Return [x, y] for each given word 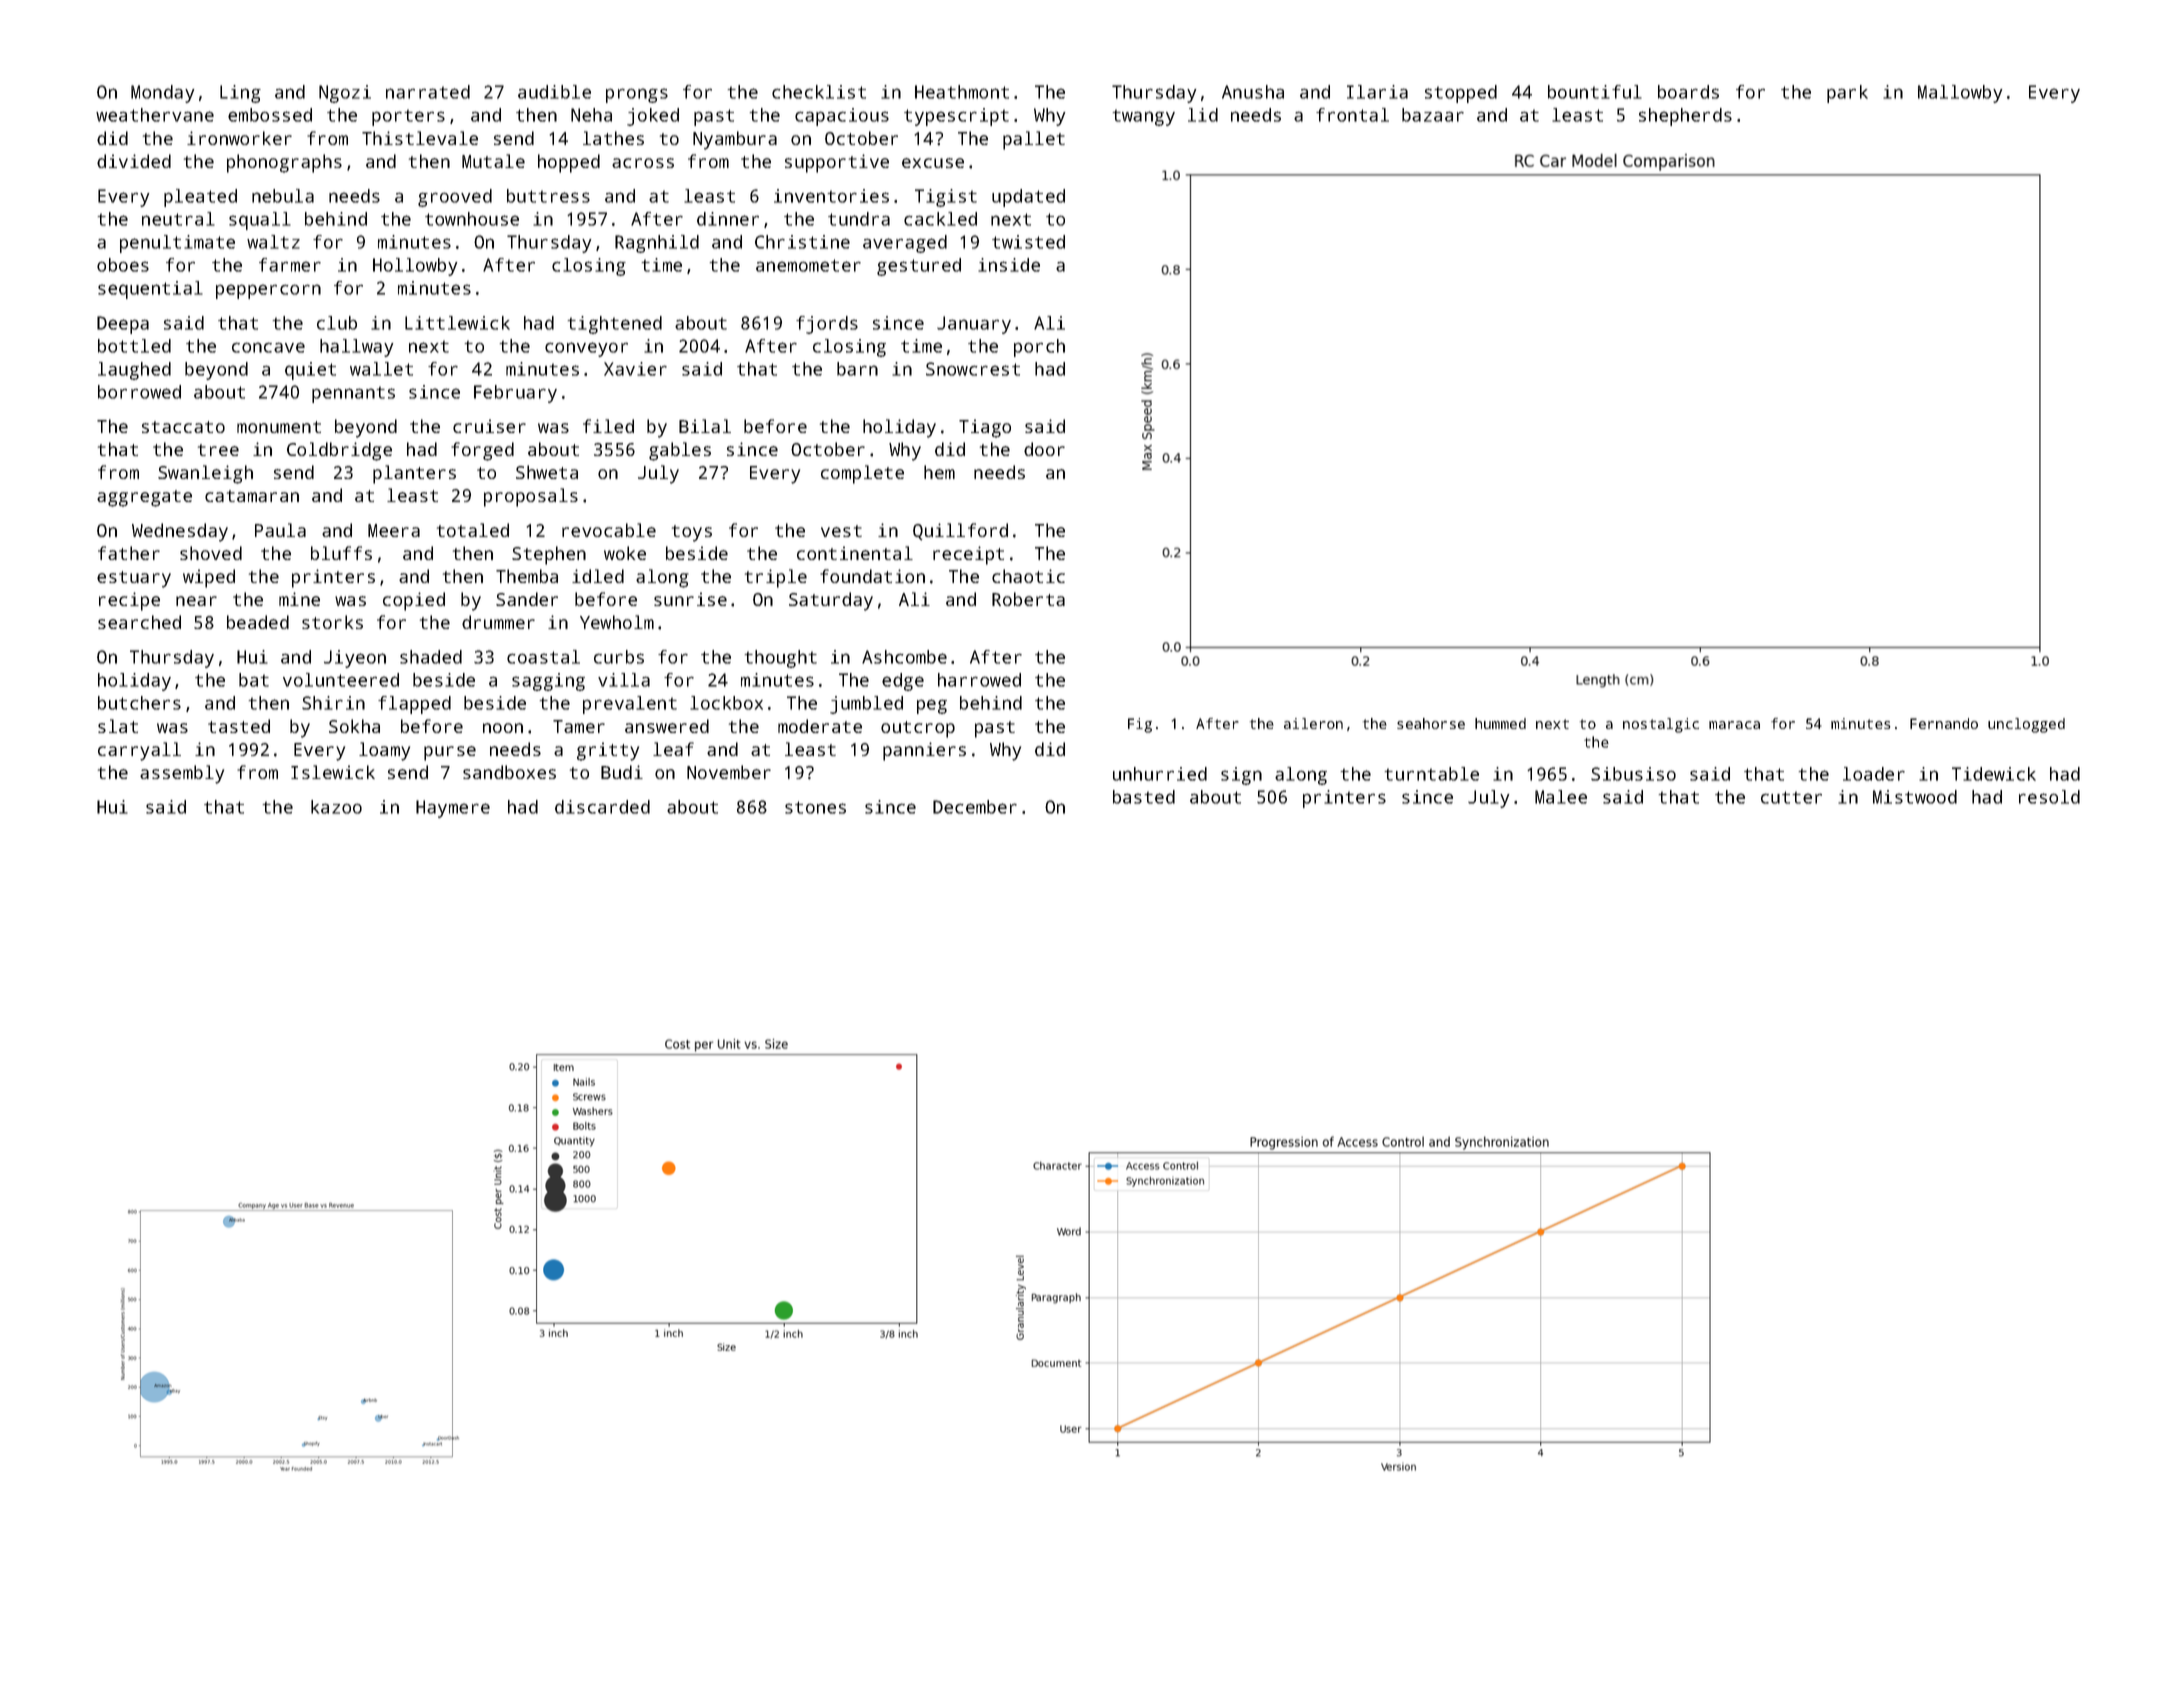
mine [299, 599]
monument [279, 427]
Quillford [960, 532]
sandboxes [509, 772]
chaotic [1028, 576]
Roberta [1028, 599]
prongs [637, 95]
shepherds [1685, 117]
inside [1009, 265]
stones [815, 807]
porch [1039, 348]
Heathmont [962, 92]
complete [862, 474]
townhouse [472, 219]
